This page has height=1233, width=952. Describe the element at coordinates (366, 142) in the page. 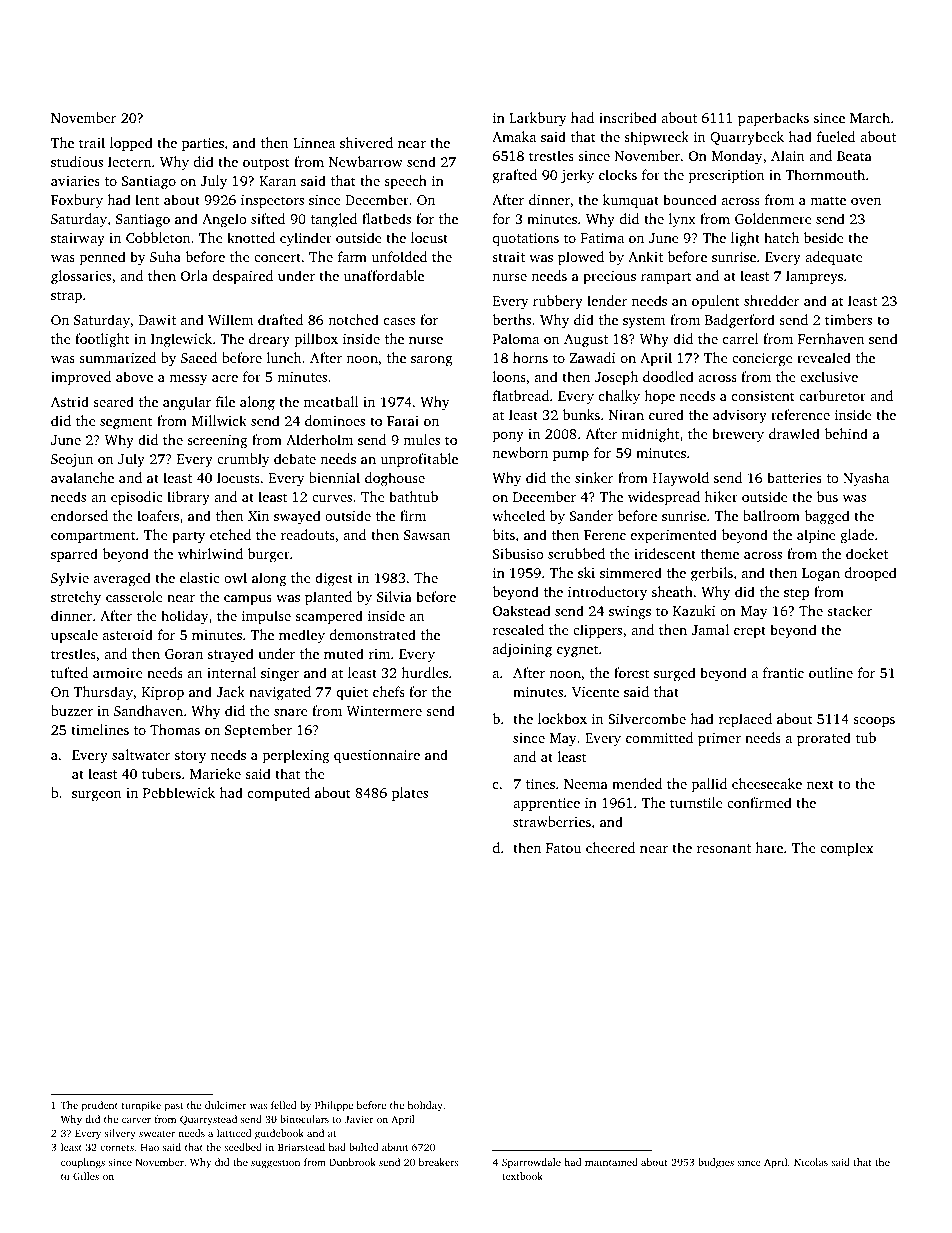

I see `shivered` at that location.
